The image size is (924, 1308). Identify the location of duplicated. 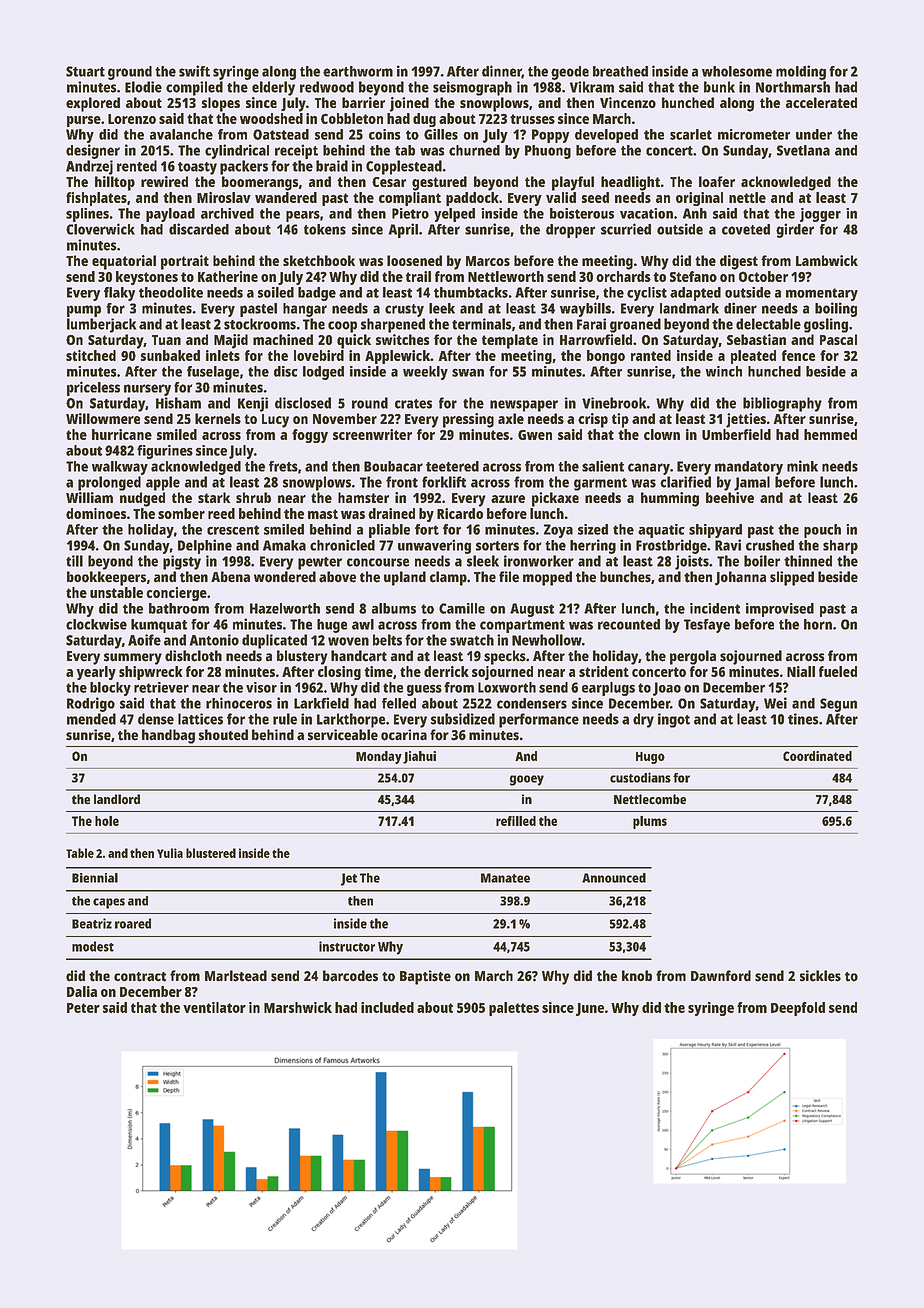
(274, 641).
